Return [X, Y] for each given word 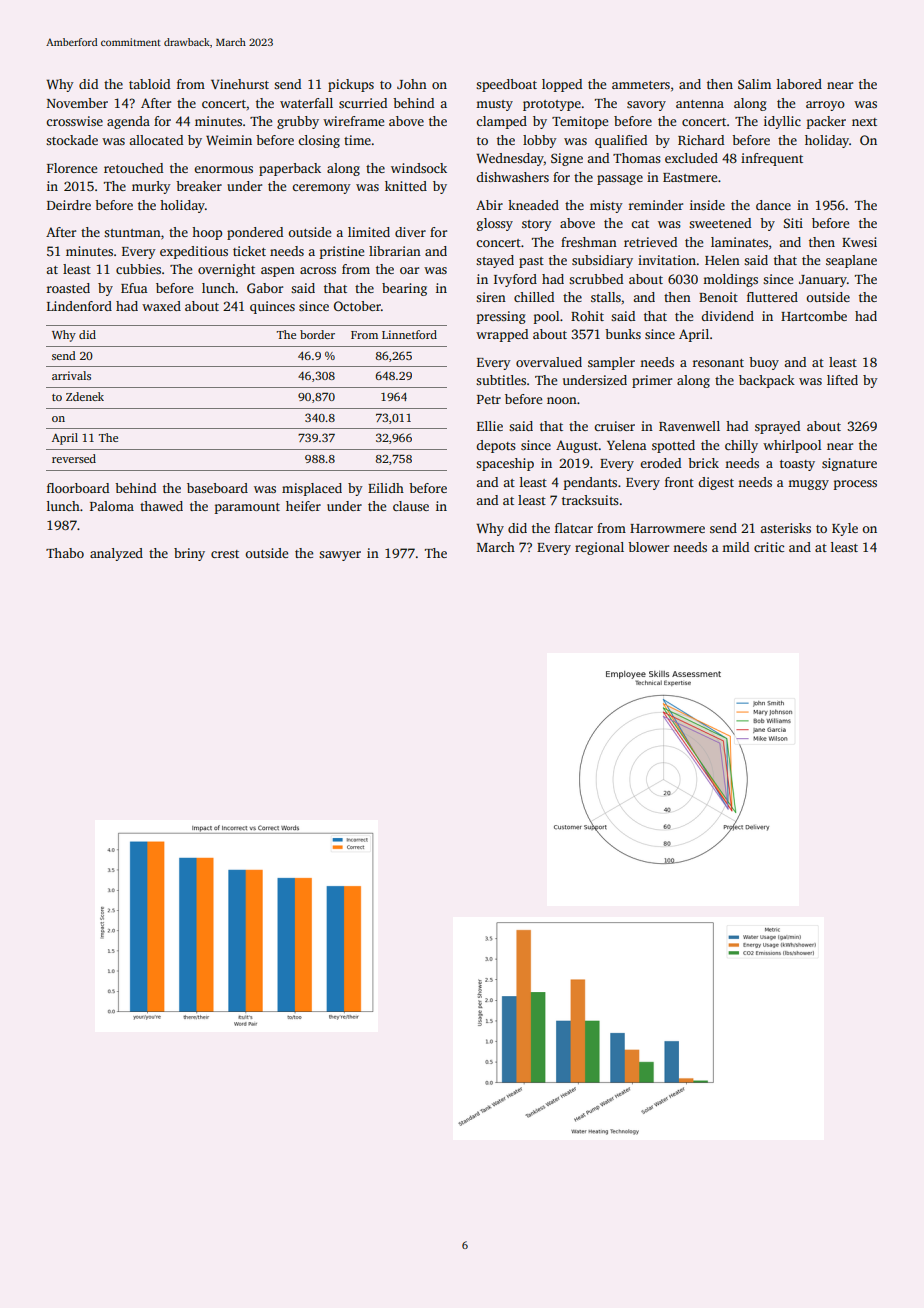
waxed [161, 306]
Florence [72, 168]
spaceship [505, 464]
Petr [489, 399]
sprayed [777, 427]
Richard [701, 140]
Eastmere [690, 177]
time [357, 140]
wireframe [353, 121]
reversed [74, 458]
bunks [623, 334]
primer [652, 381]
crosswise [74, 121]
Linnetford [409, 334]
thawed [161, 506]
